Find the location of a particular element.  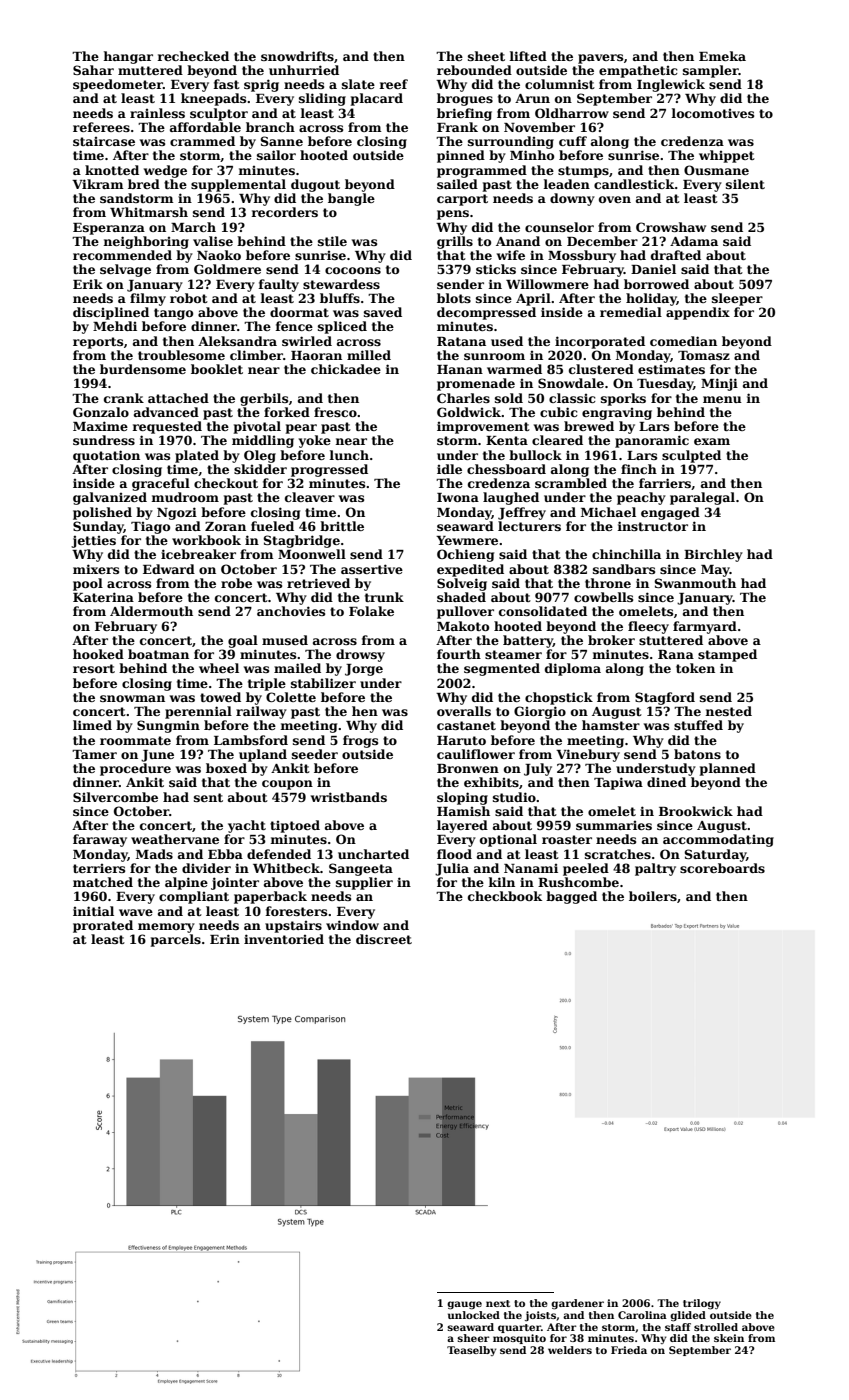

rechecked is located at coordinates (193, 56).
